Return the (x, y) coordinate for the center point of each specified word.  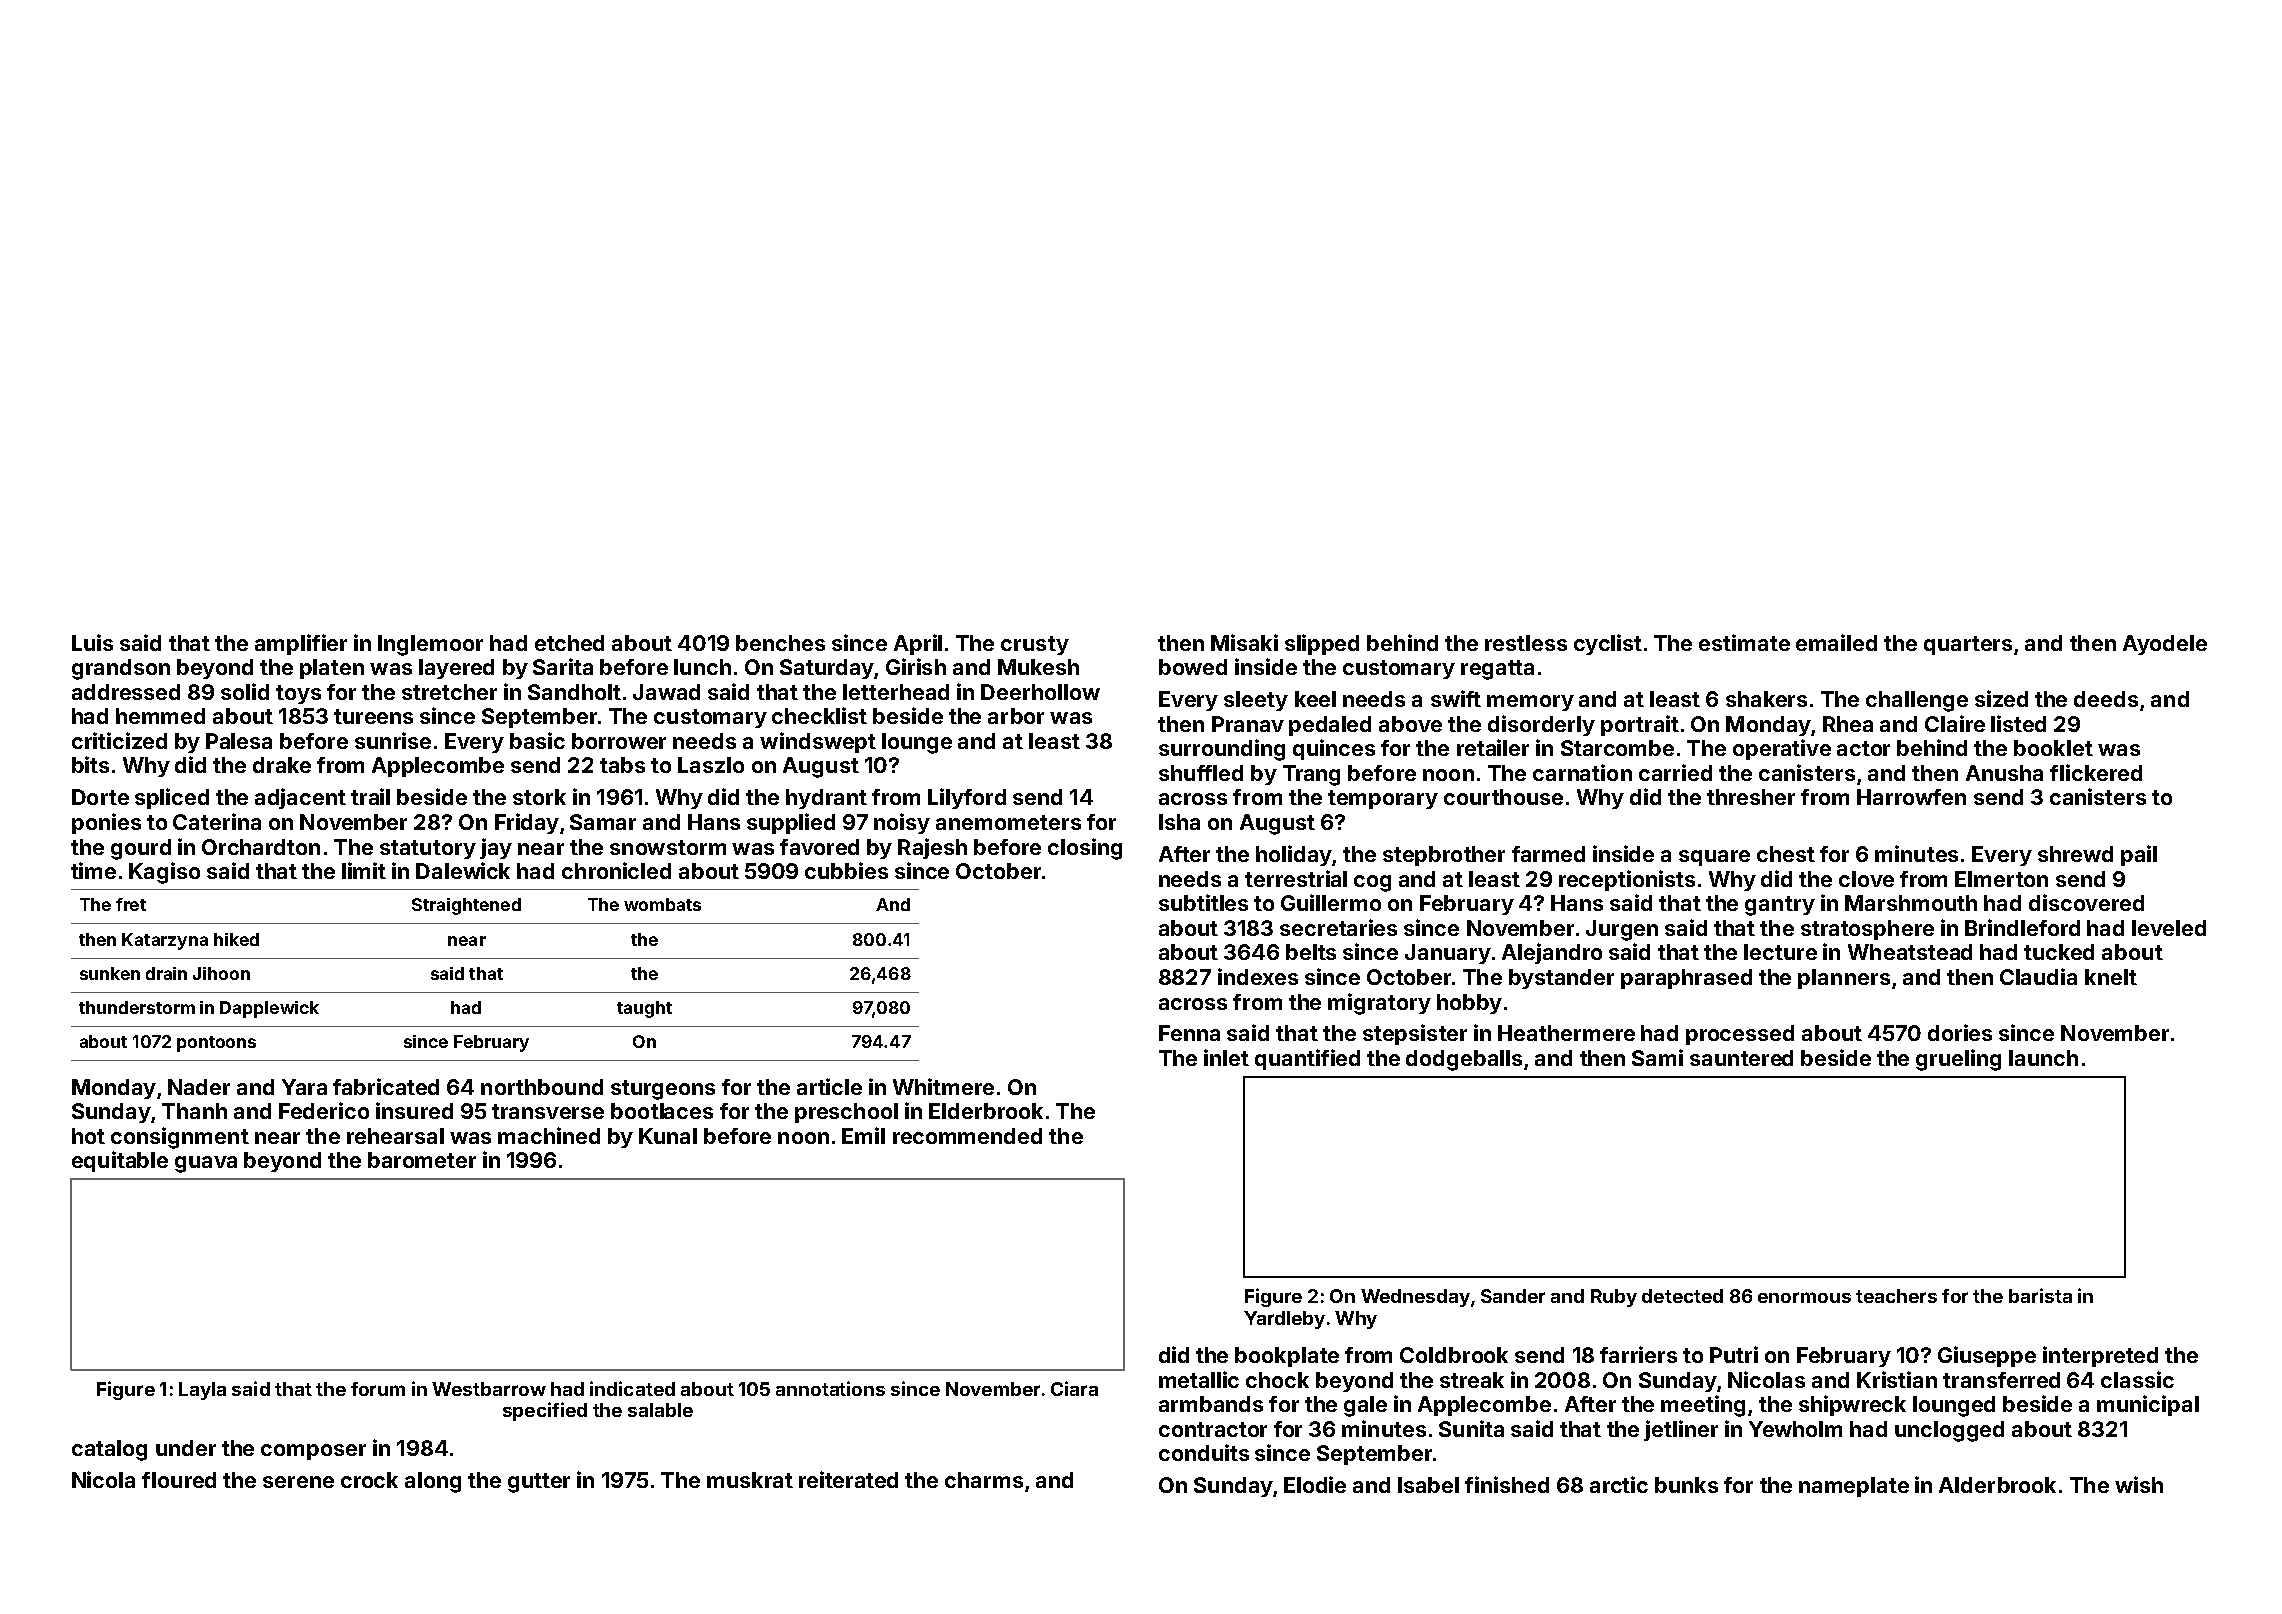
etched (569, 643)
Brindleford (2022, 927)
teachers (1896, 1296)
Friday (527, 823)
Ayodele (2165, 645)
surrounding (1222, 750)
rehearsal (395, 1136)
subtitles (1203, 902)
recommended (967, 1136)
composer (313, 1452)
